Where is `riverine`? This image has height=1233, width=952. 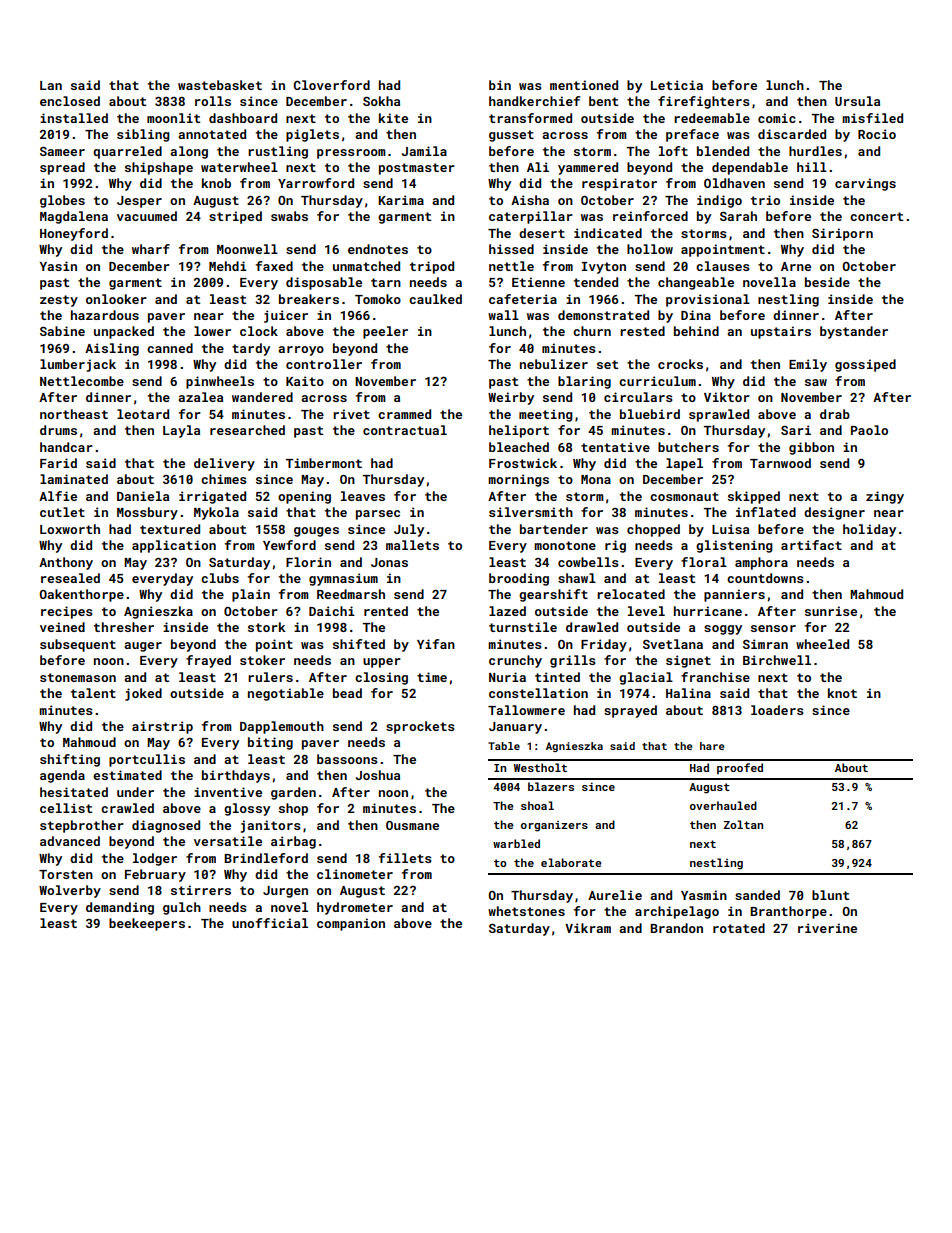
riverine is located at coordinates (827, 928).
